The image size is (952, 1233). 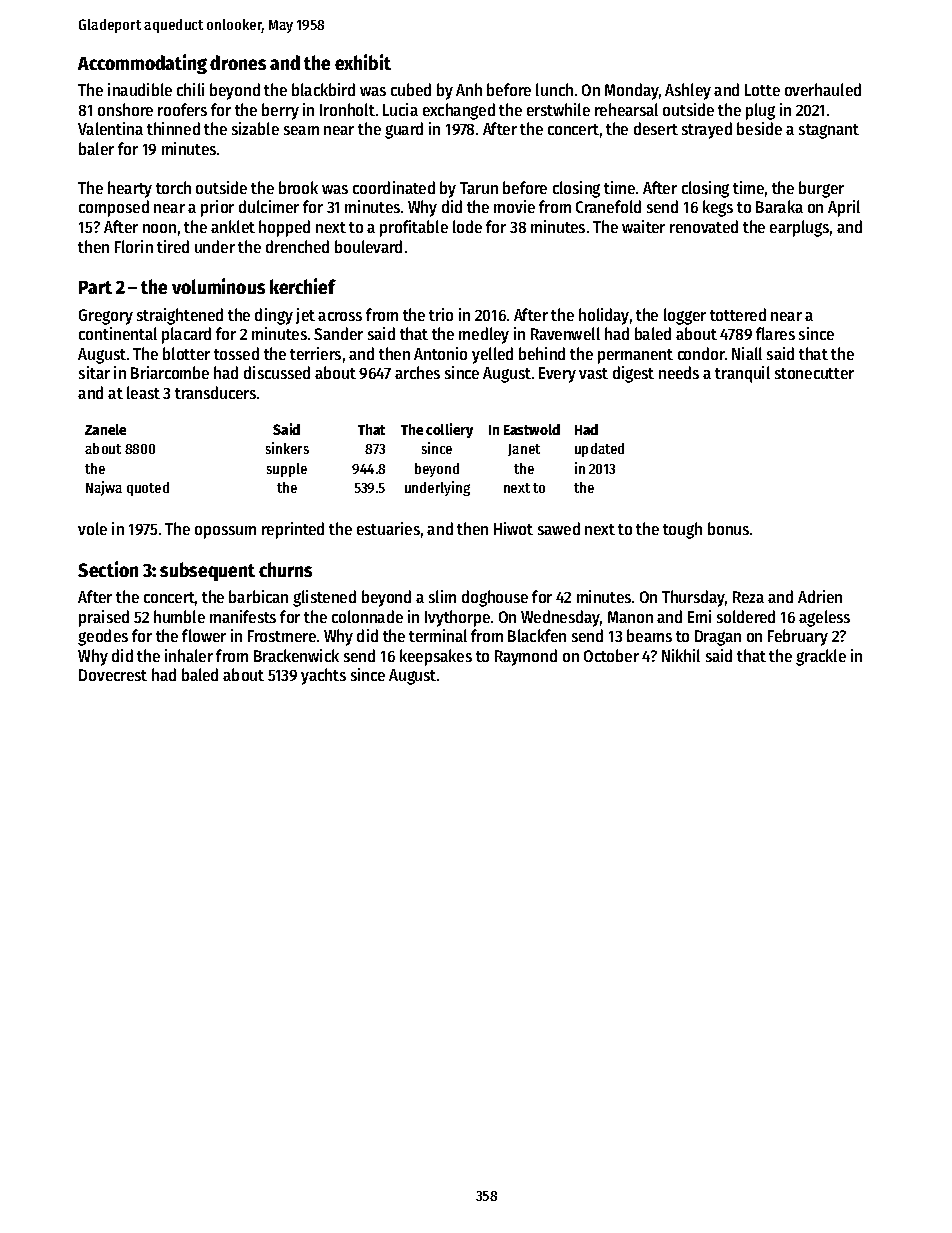 What do you see at coordinates (92, 528) in the screenshot?
I see `vole` at bounding box center [92, 528].
